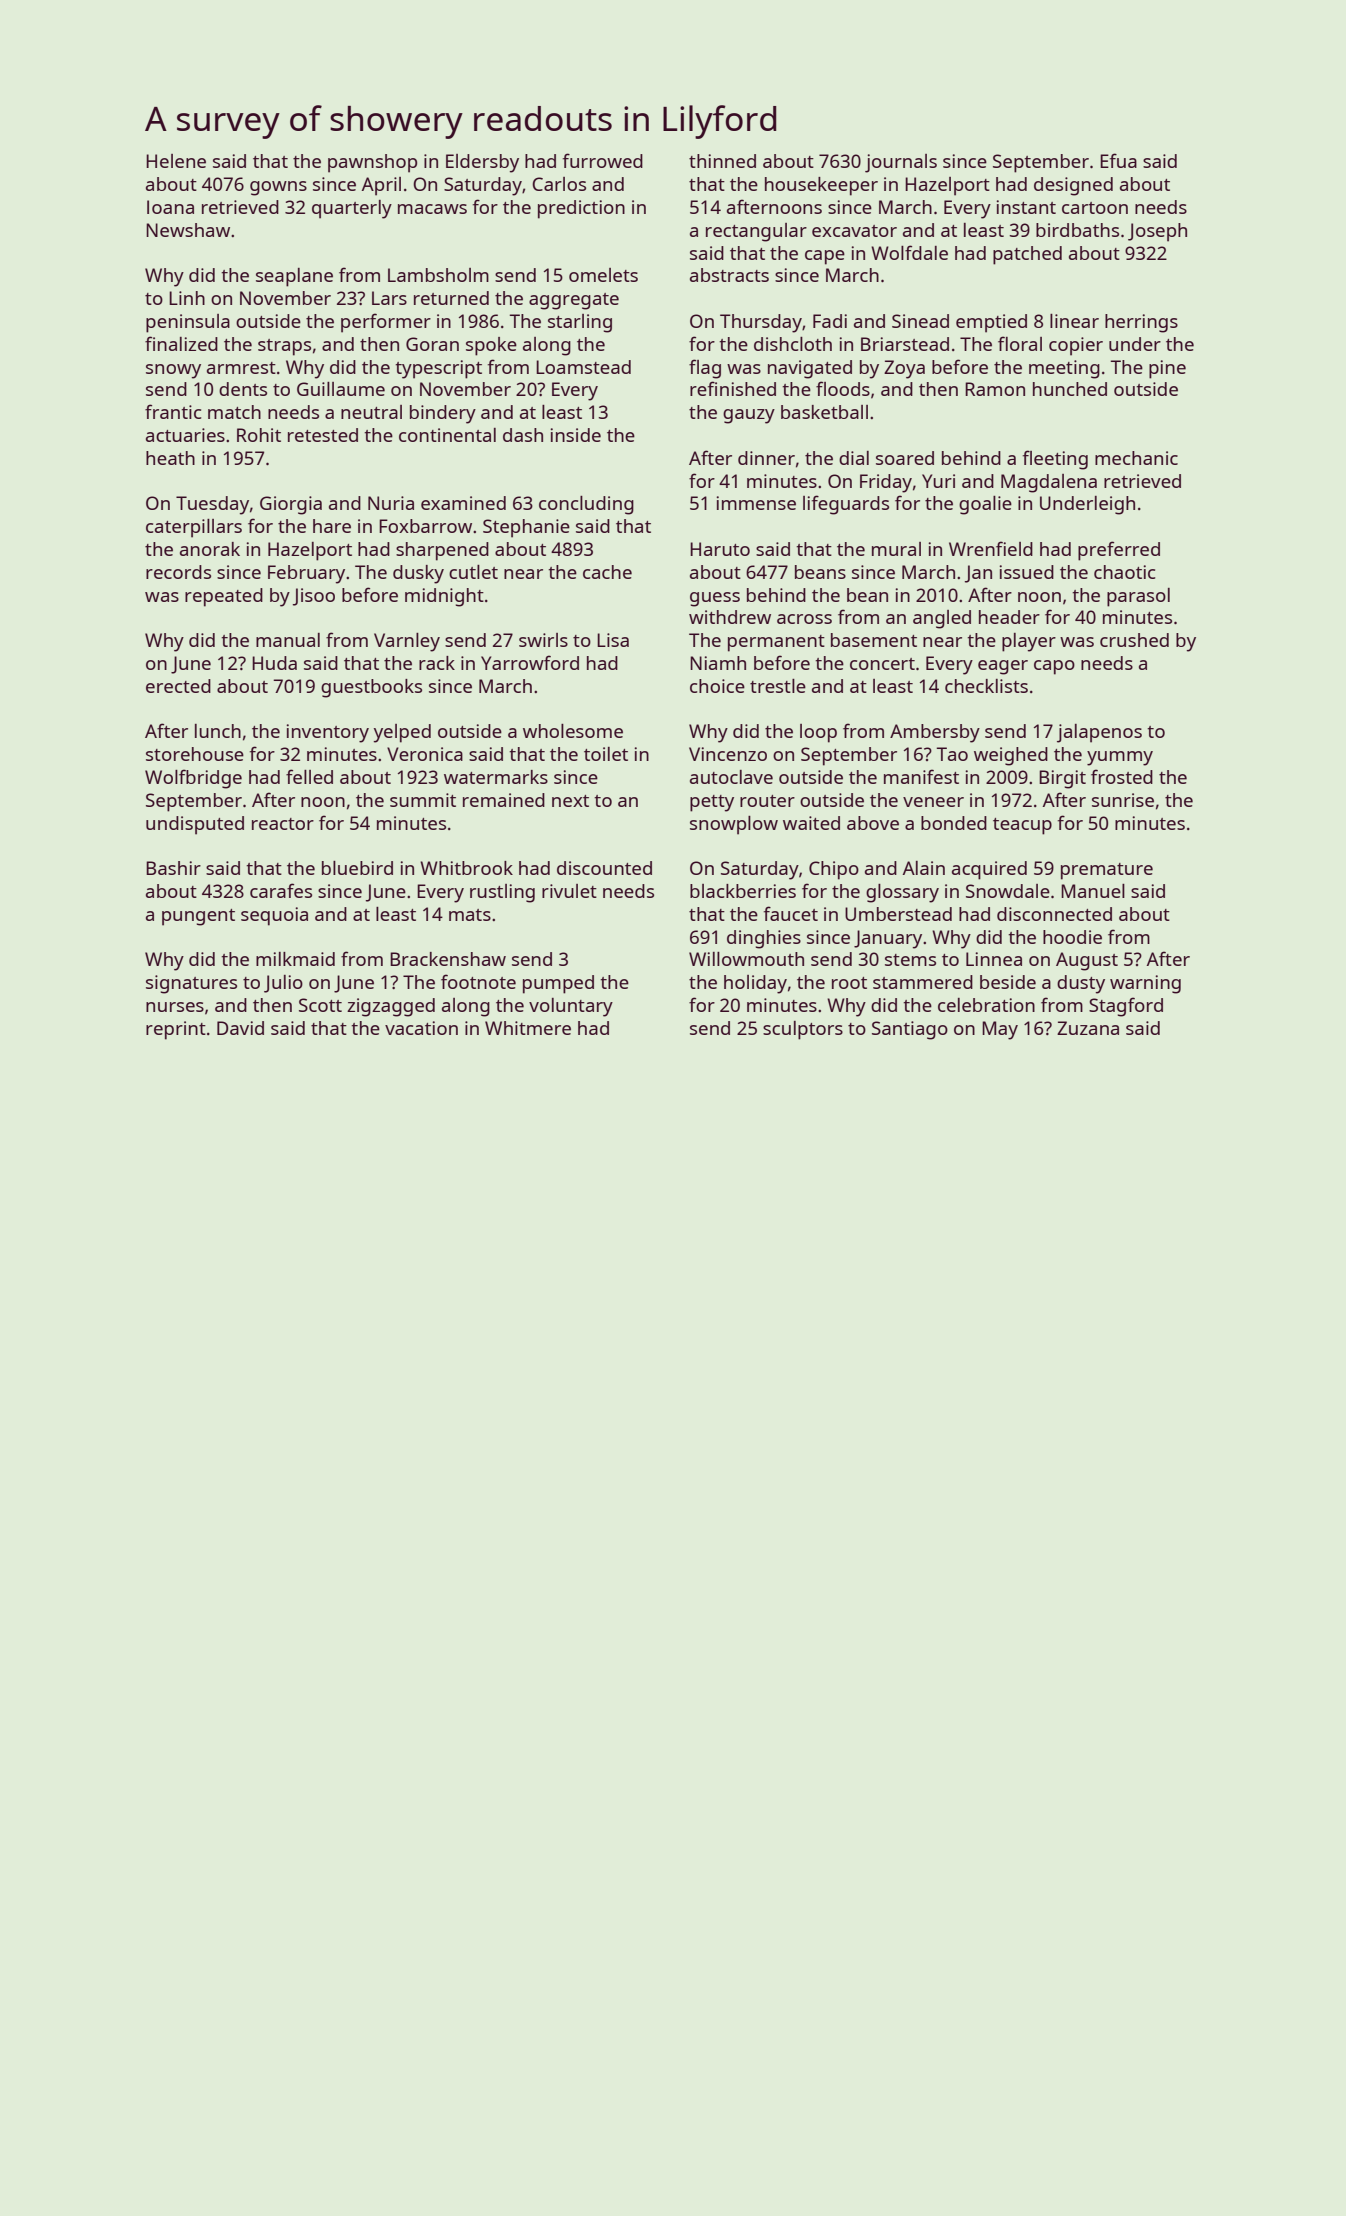 Image resolution: width=1346 pixels, height=2216 pixels. What do you see at coordinates (482, 163) in the screenshot?
I see `Eldersby` at bounding box center [482, 163].
